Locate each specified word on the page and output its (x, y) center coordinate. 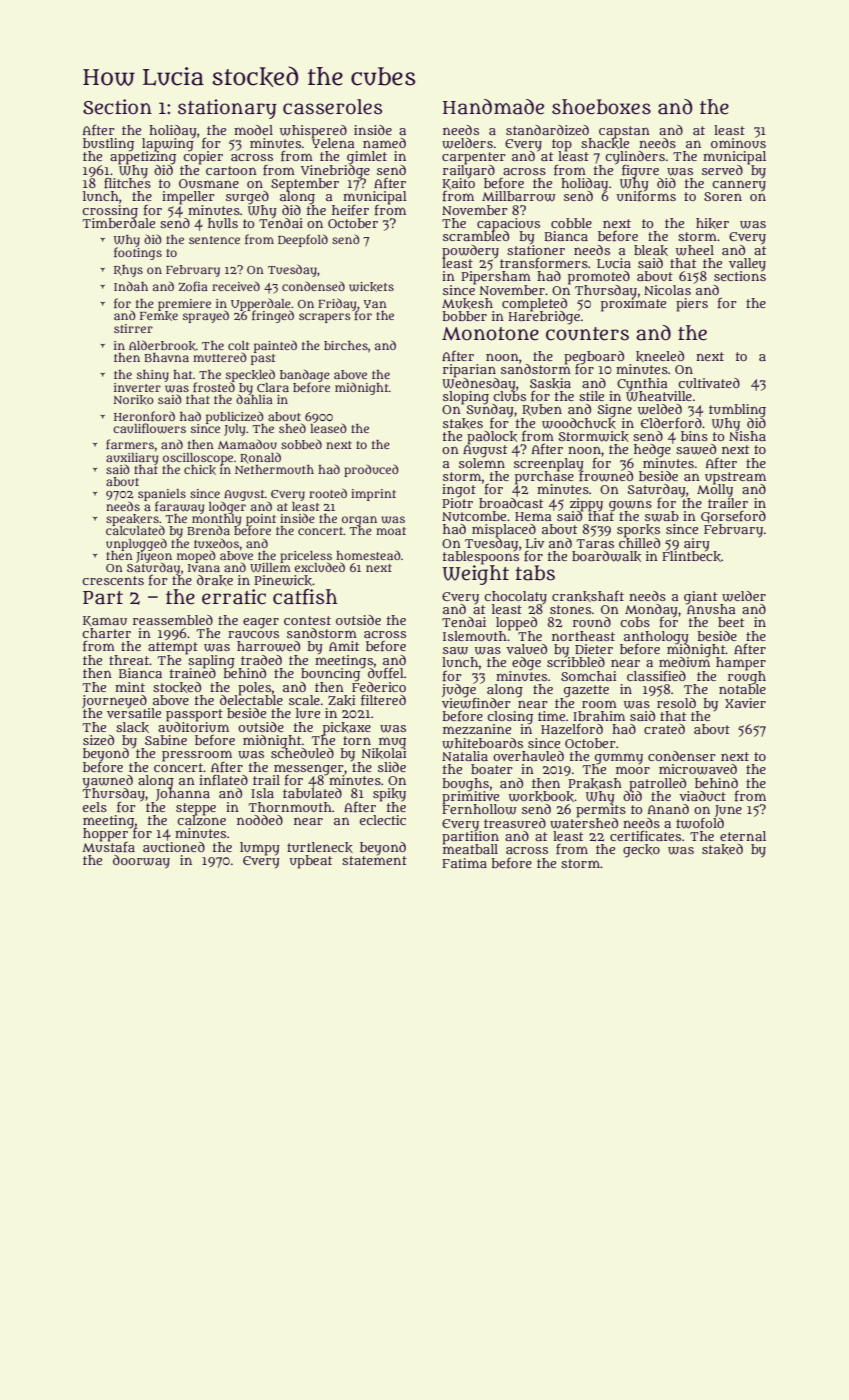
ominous (738, 142)
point (261, 520)
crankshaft (588, 596)
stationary (227, 109)
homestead (368, 555)
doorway (141, 862)
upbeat (311, 862)
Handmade (493, 107)
